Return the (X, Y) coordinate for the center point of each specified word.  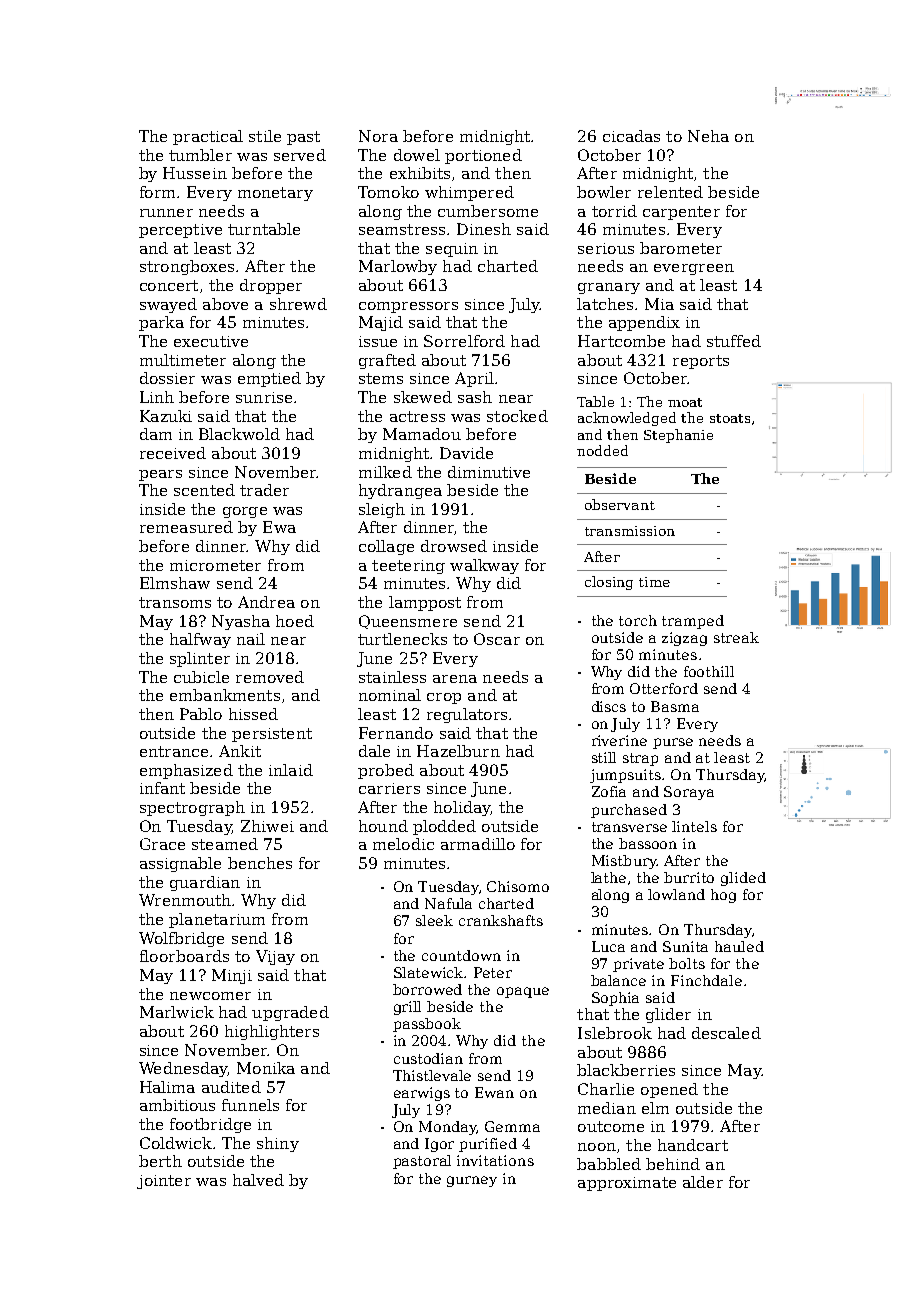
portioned (483, 156)
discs (609, 706)
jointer (164, 1182)
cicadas (631, 136)
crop (444, 698)
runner (166, 213)
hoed (295, 621)
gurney (472, 1181)
